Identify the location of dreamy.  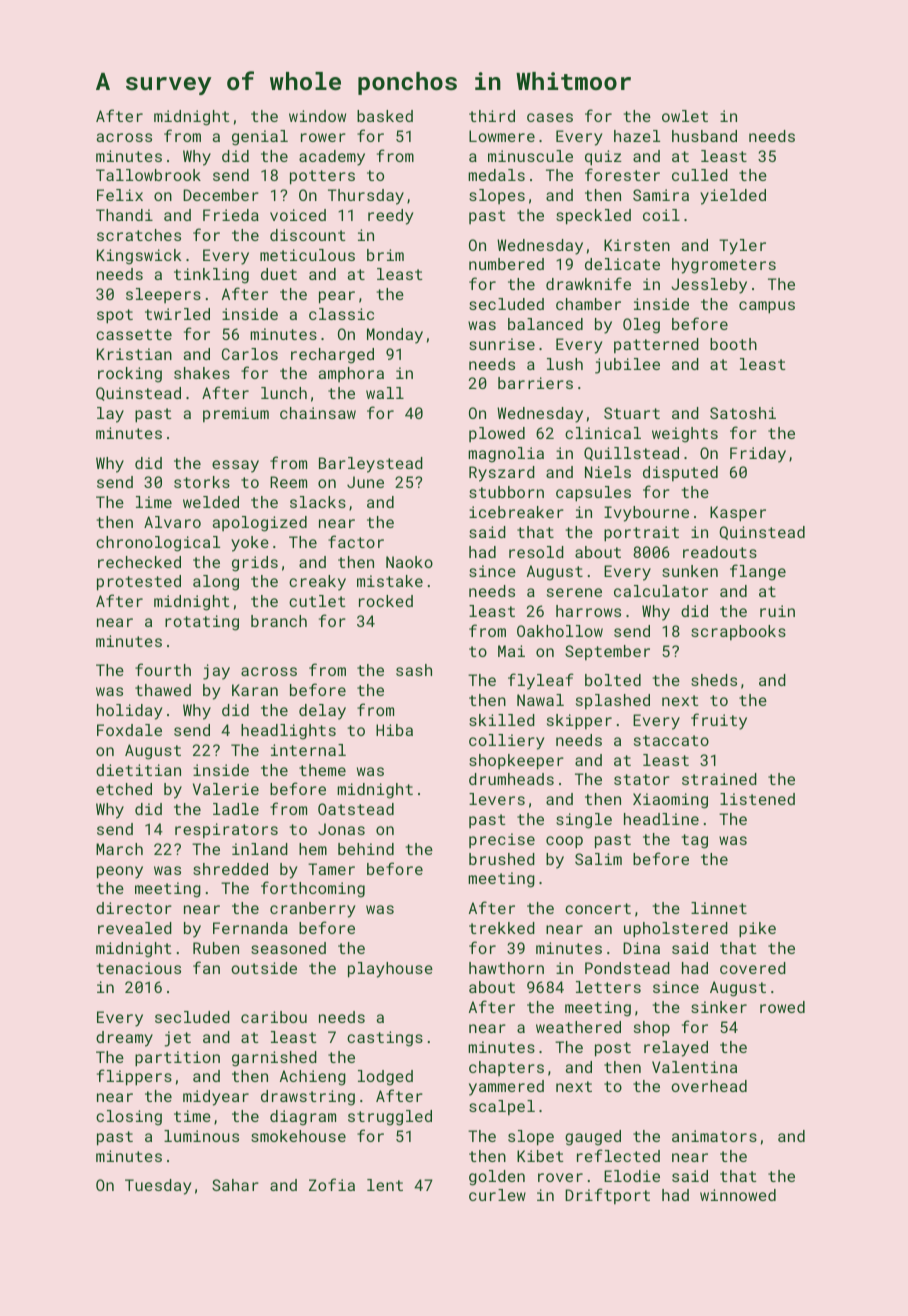
(124, 1039).
